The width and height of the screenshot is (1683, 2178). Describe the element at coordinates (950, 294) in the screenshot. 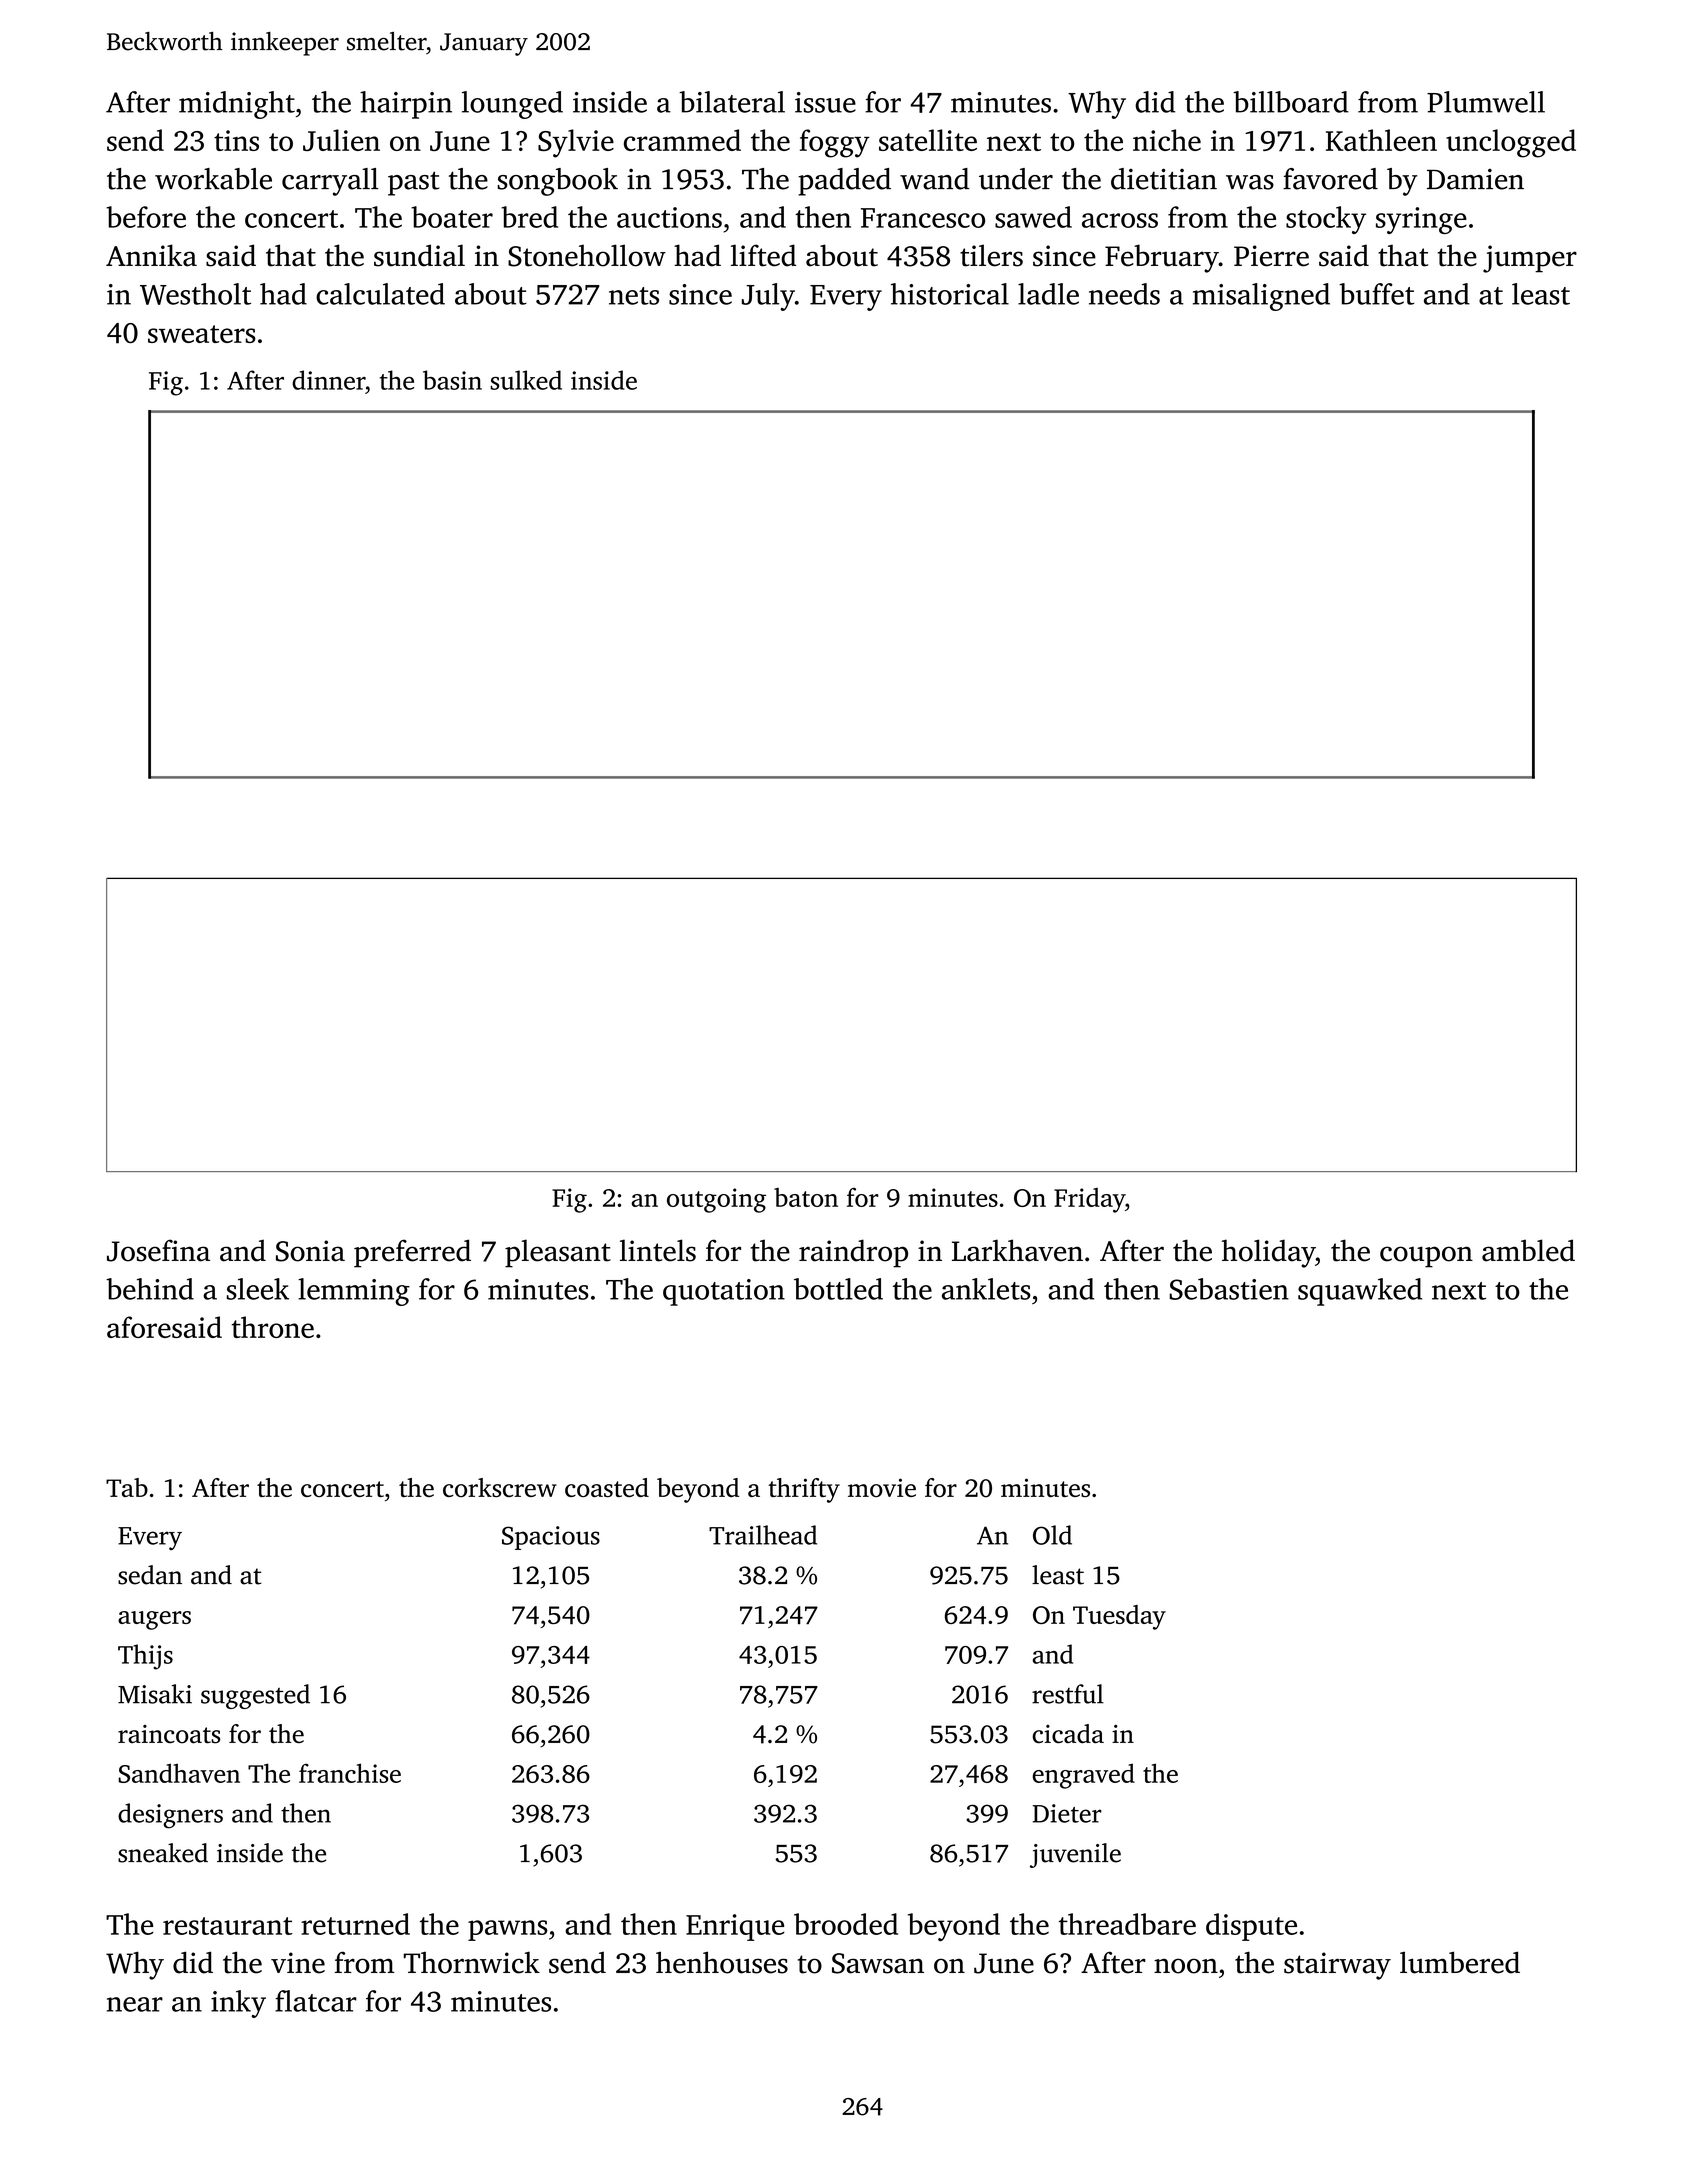

I see `historical` at that location.
